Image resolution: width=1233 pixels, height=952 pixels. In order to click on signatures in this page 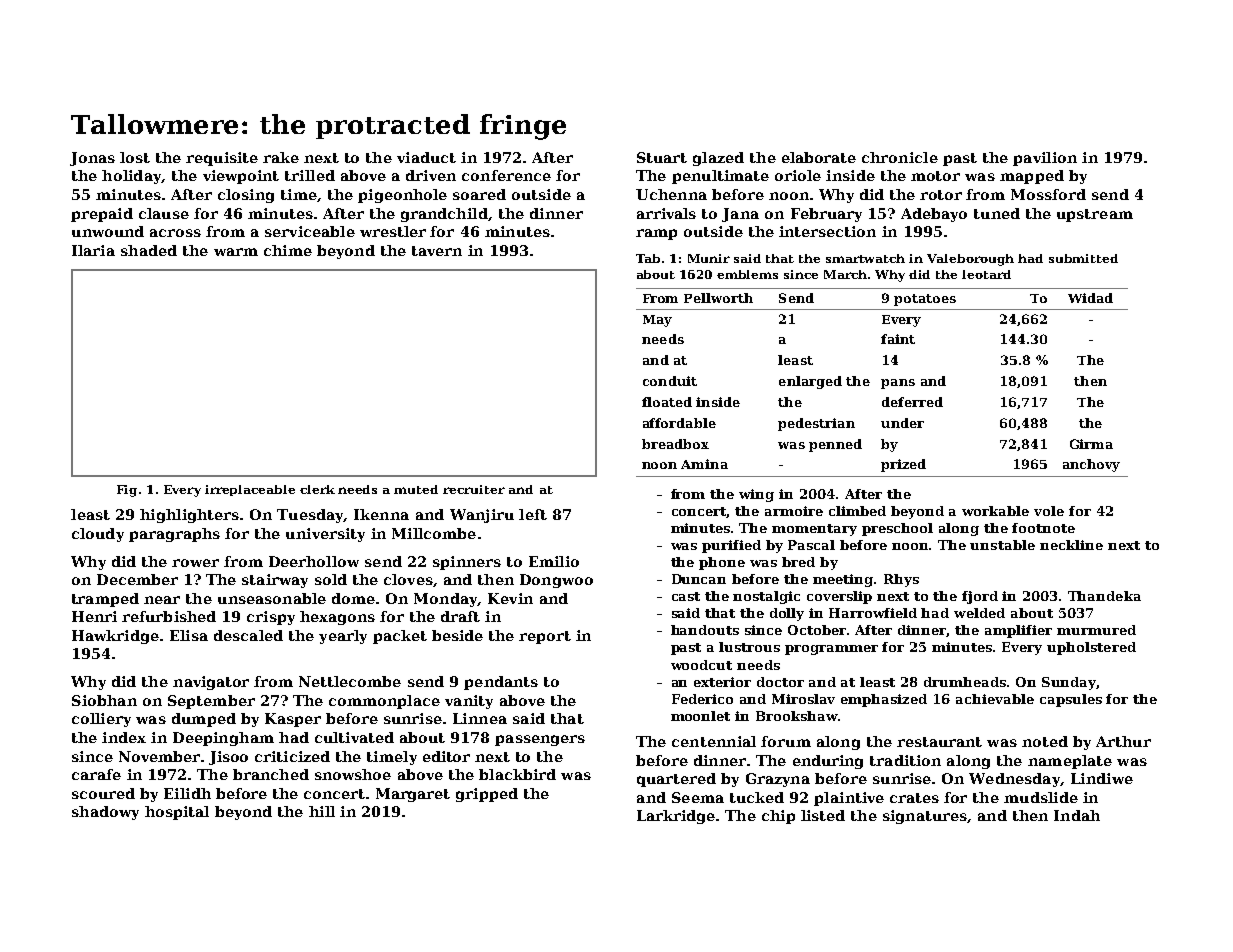, I will do `click(925, 817)`.
